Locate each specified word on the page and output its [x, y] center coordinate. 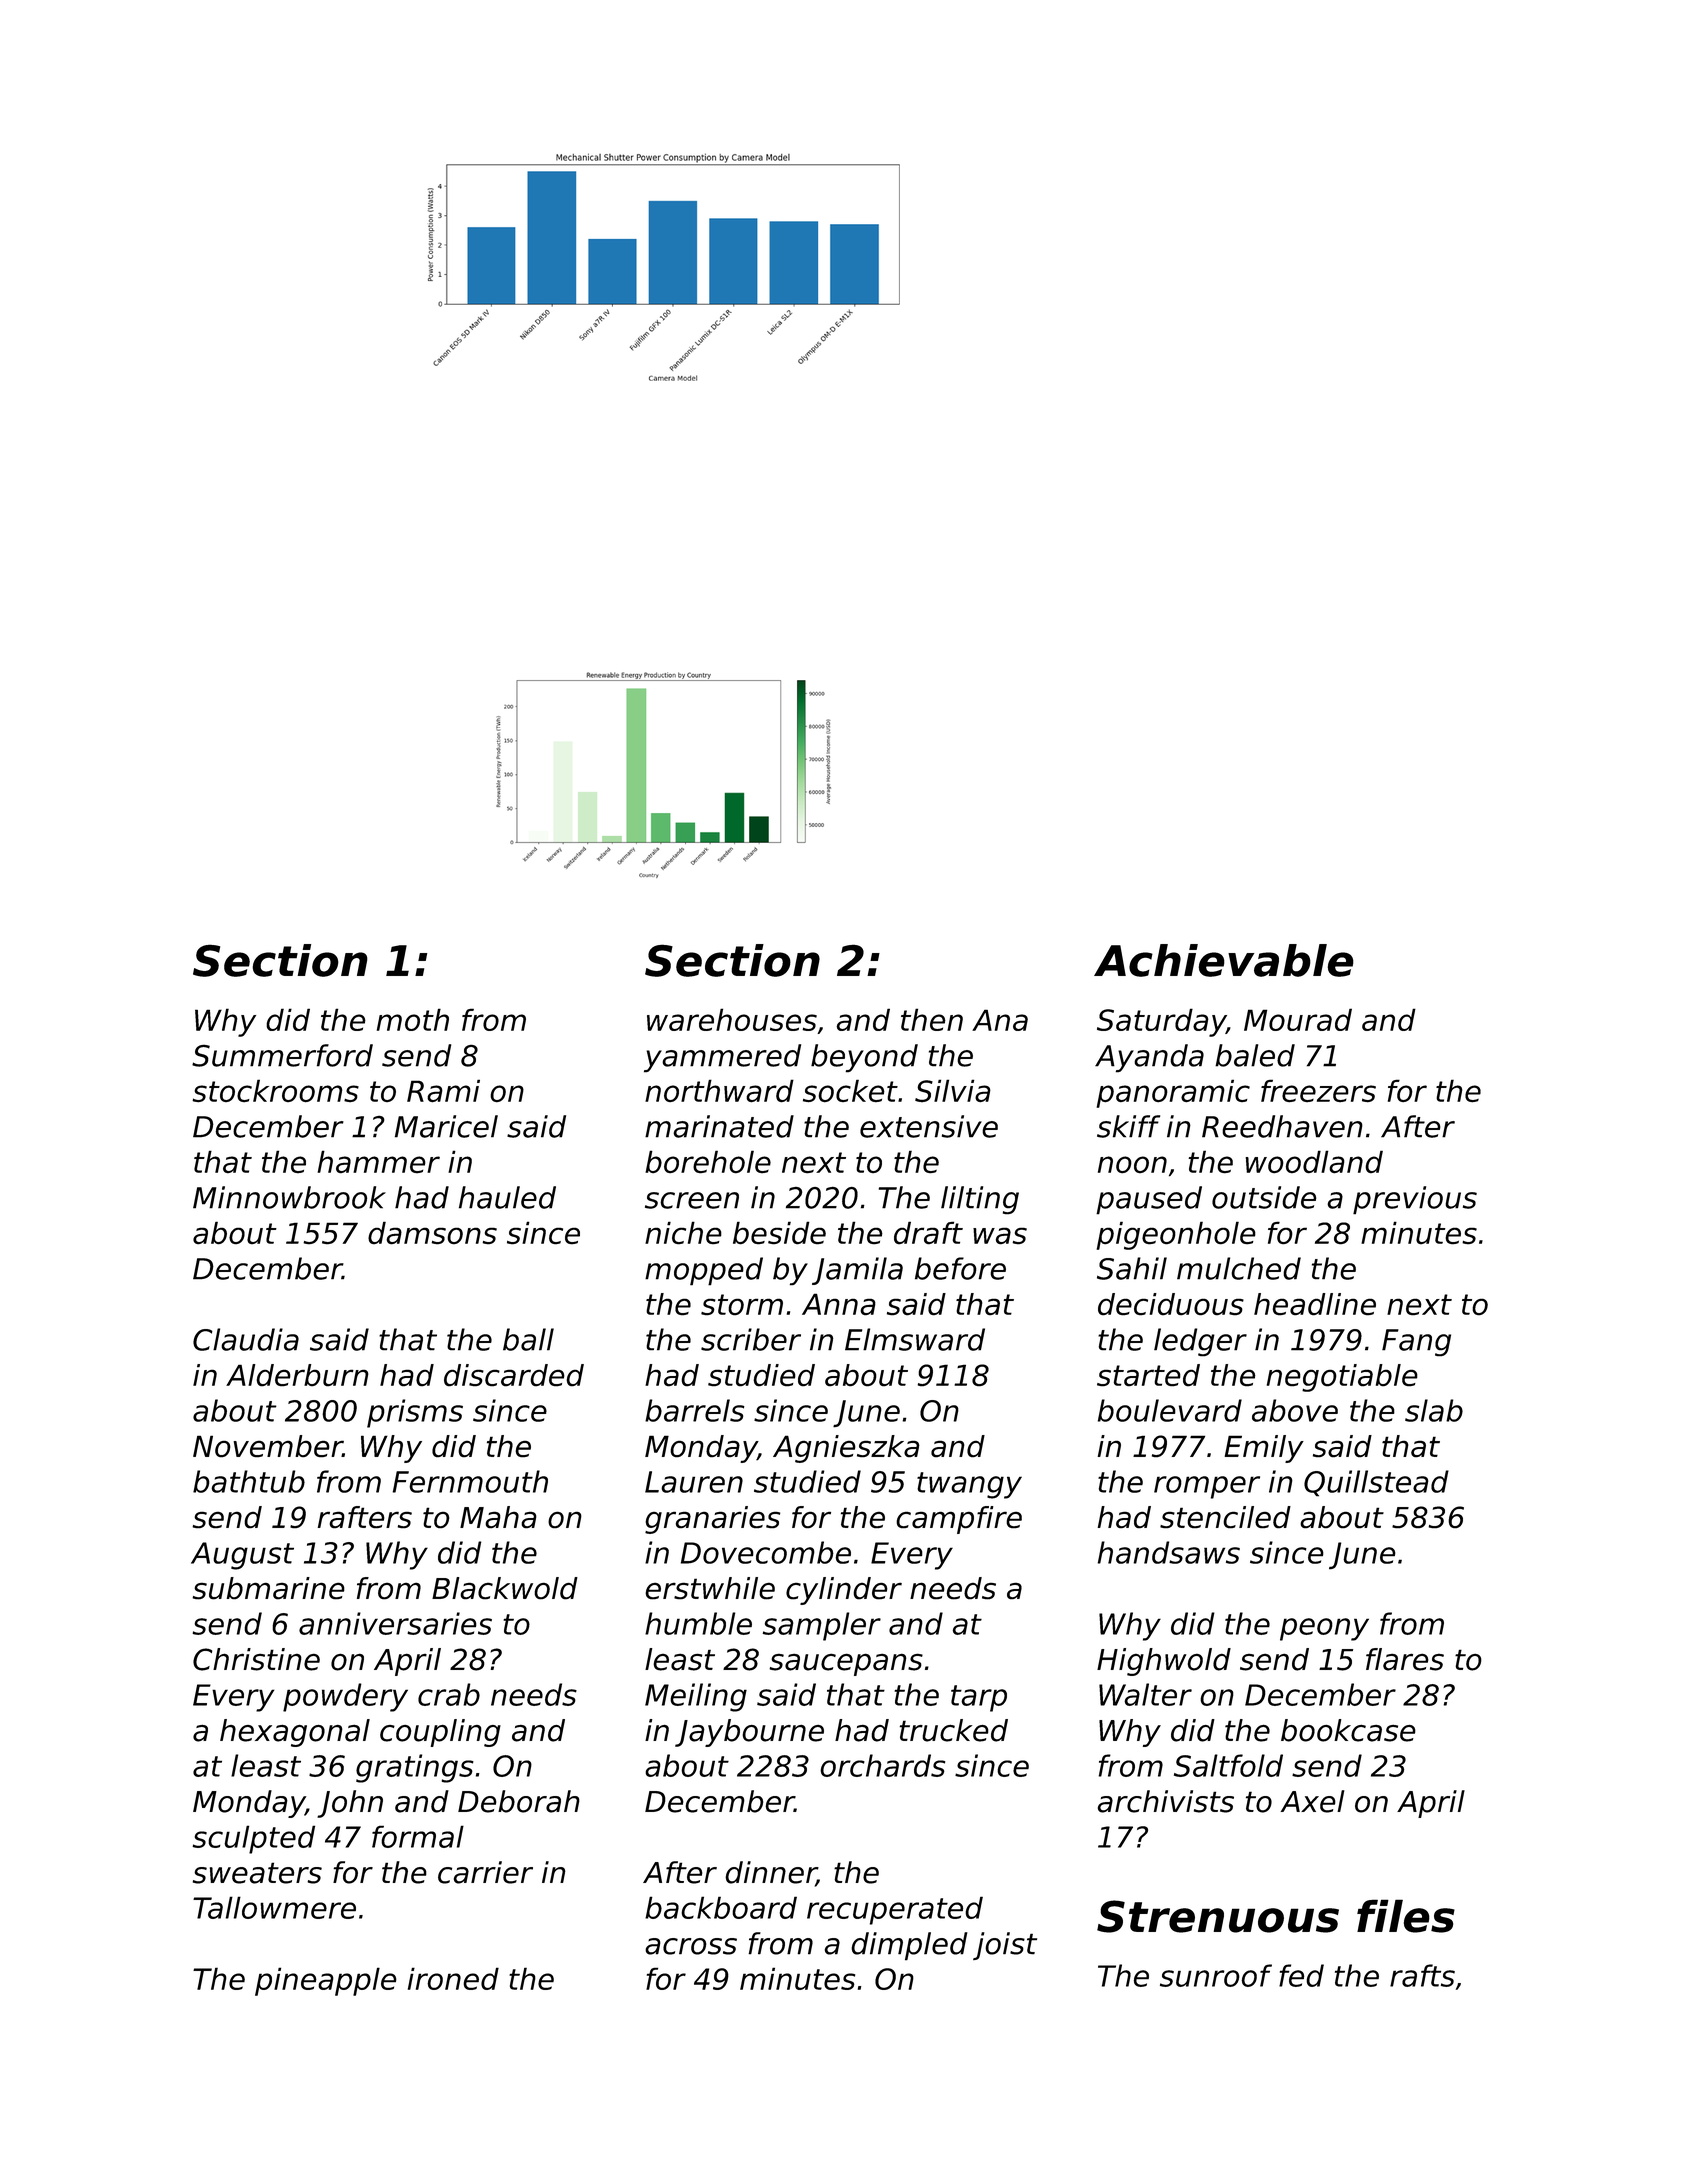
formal [418, 1836]
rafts [1422, 1975]
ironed [453, 1978]
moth [413, 1019]
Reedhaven [1282, 1126]
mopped [704, 1271]
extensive [929, 1126]
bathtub [249, 1481]
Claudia [246, 1339]
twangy [969, 1485]
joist [1005, 1946]
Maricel [446, 1126]
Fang [1416, 1342]
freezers [1318, 1091]
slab [1434, 1410]
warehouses [732, 1019]
